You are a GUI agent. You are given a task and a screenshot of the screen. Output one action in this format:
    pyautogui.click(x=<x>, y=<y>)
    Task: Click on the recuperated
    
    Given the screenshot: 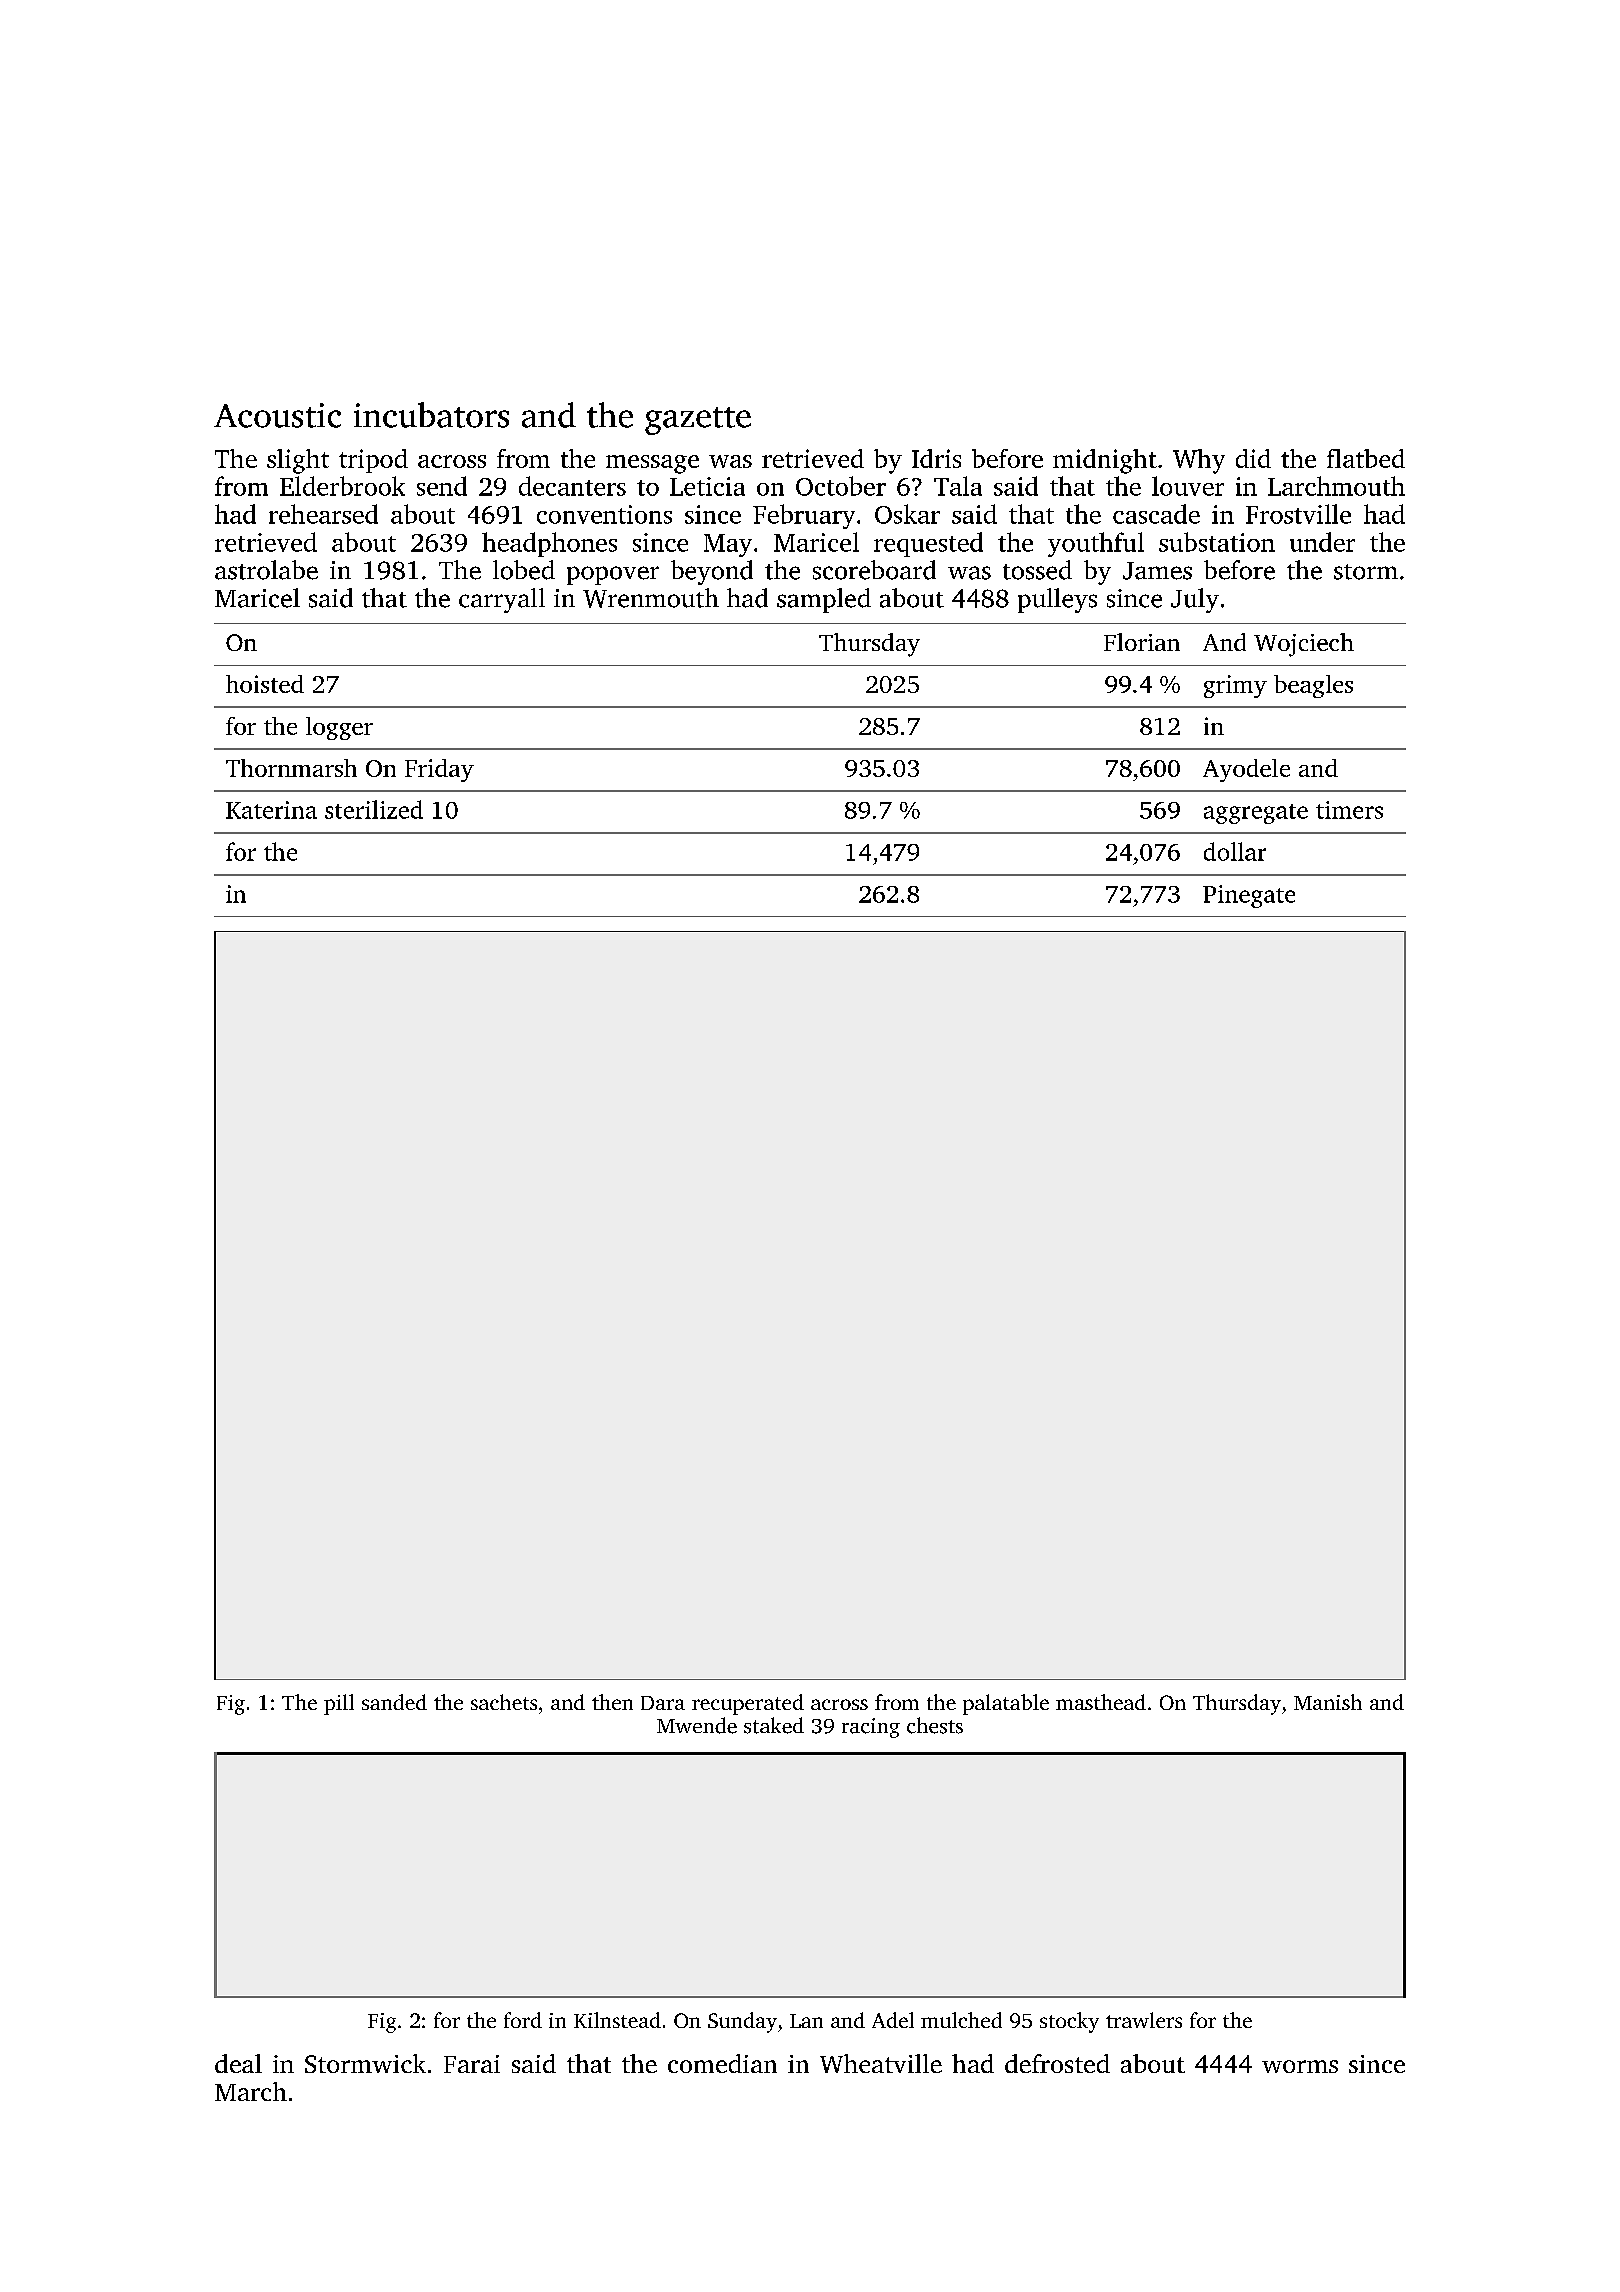 What is the action you would take?
    pyautogui.click(x=748, y=1704)
